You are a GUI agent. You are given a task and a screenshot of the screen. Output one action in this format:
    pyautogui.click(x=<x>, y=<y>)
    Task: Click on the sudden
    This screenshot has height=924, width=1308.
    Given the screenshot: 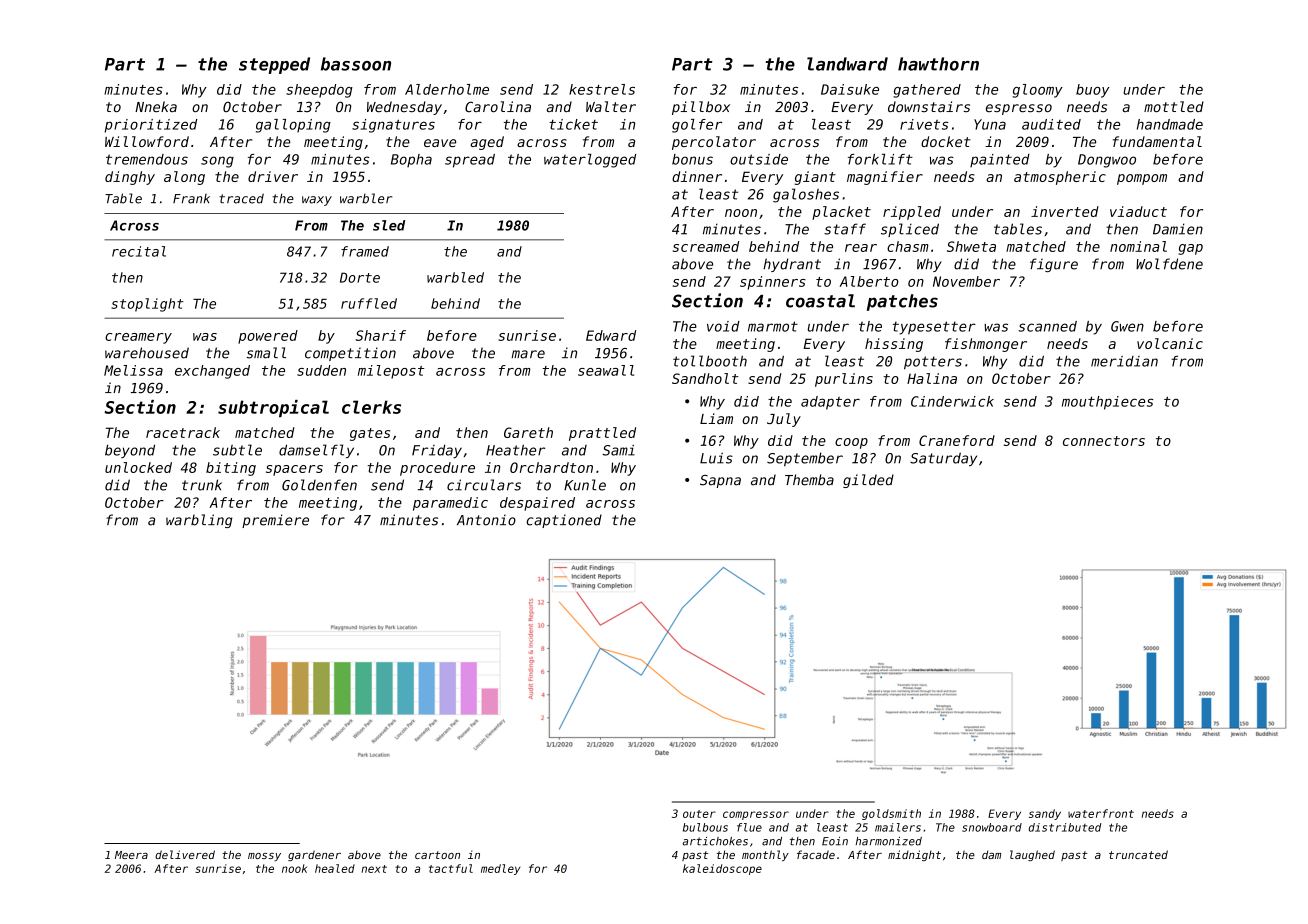 What is the action you would take?
    pyautogui.click(x=321, y=370)
